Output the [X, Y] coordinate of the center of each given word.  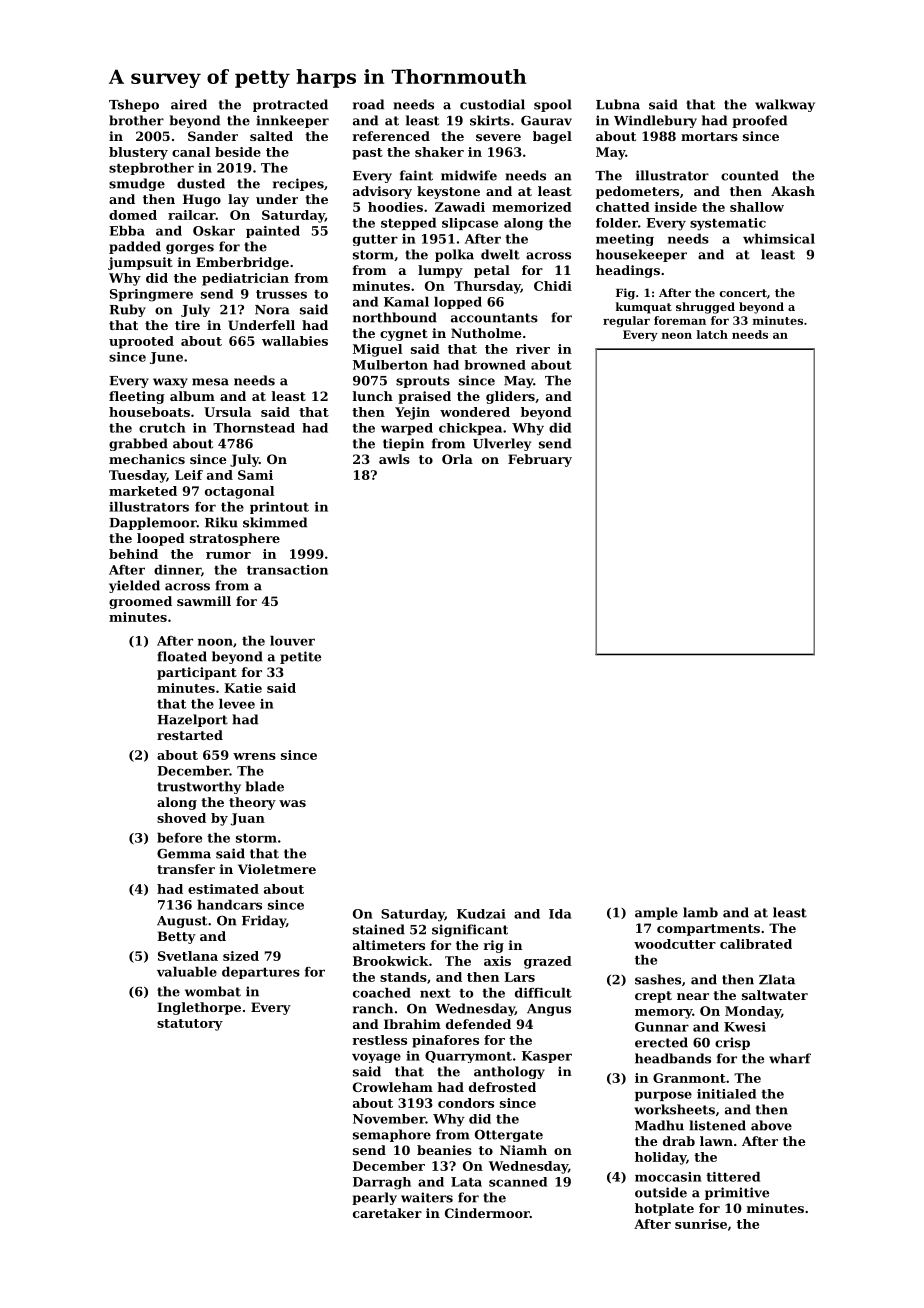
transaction [287, 570]
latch [712, 334]
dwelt [500, 254]
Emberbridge [242, 263]
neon [677, 336]
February [540, 460]
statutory [190, 1025]
